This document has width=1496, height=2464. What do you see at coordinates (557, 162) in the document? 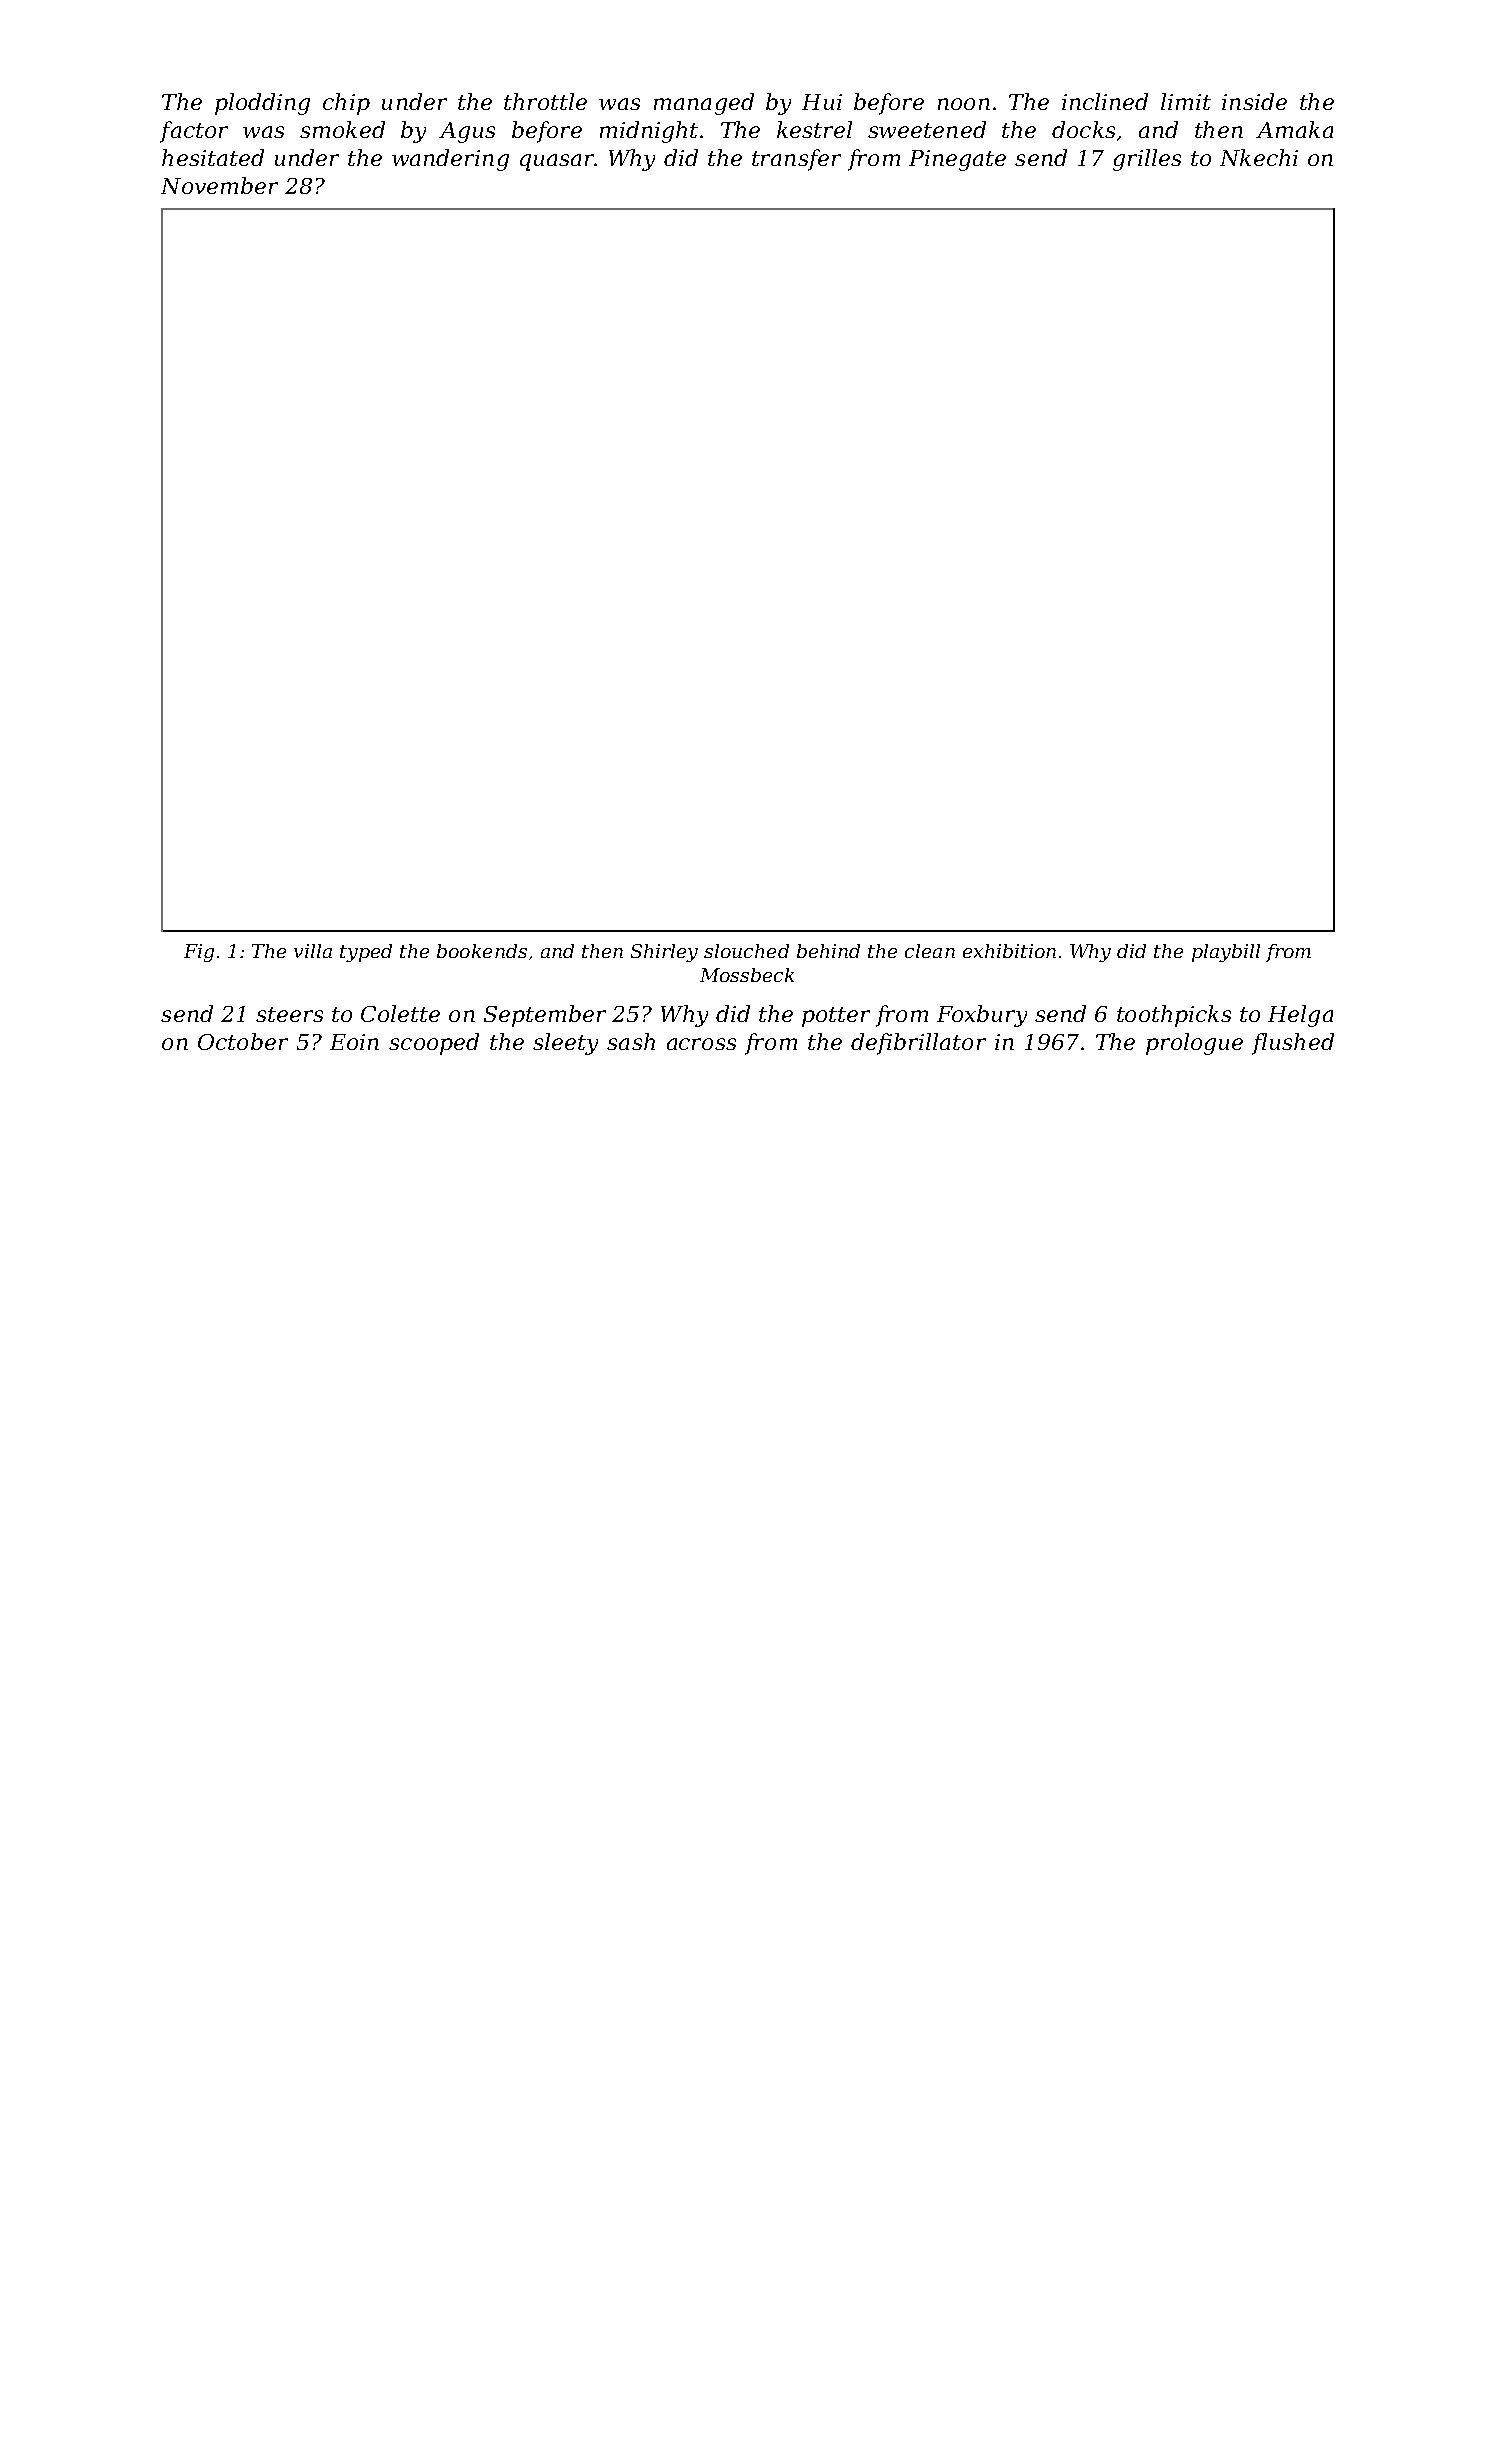
I see `quasar` at bounding box center [557, 162].
